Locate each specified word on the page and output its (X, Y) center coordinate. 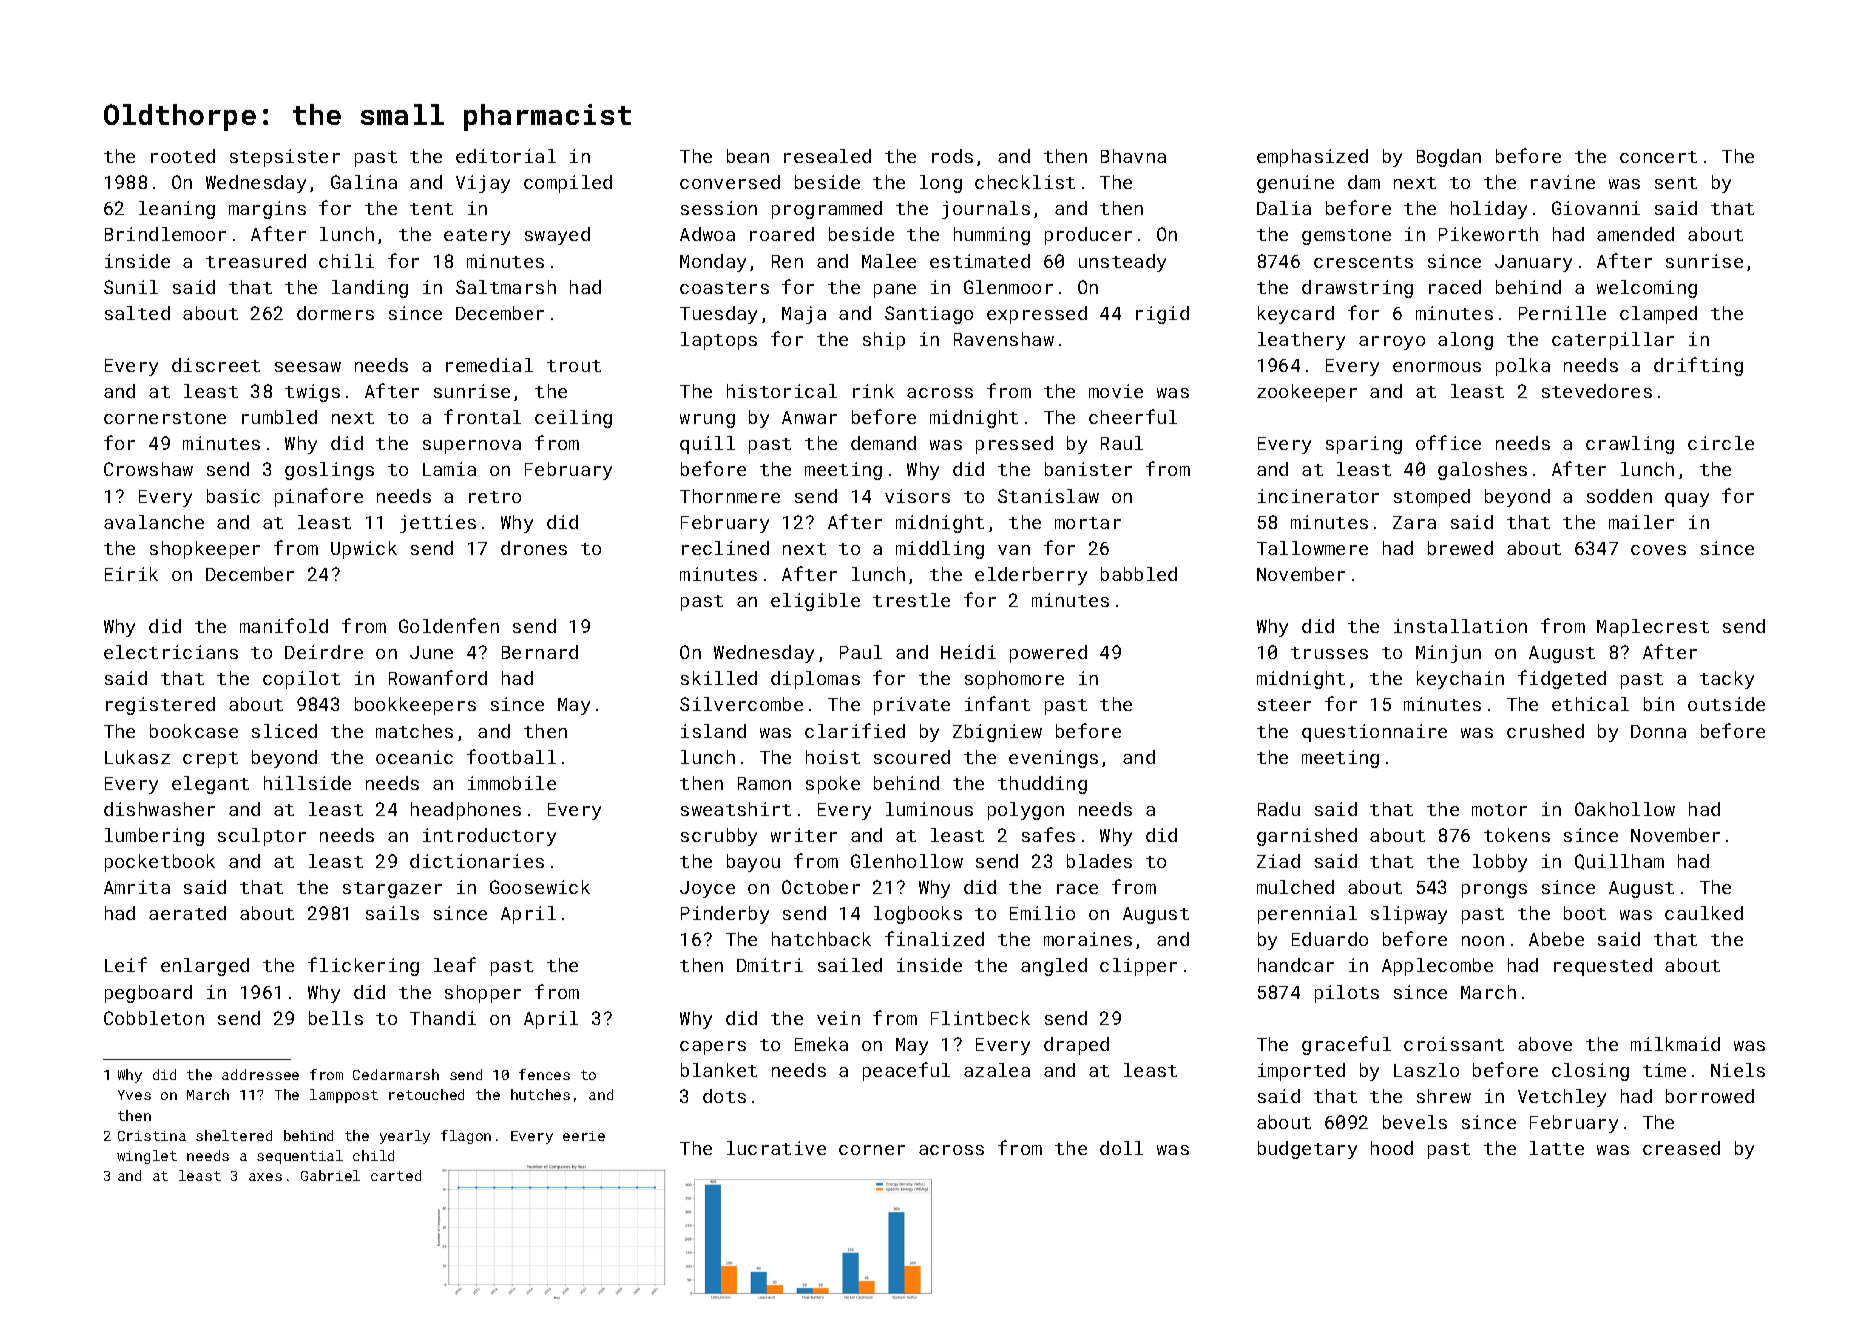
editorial (506, 156)
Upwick (364, 550)
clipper (1138, 967)
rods (952, 156)
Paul (861, 652)
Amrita (137, 887)
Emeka (821, 1044)
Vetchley (1562, 1098)
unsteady (1122, 263)
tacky (1727, 680)
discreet (216, 365)
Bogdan (1449, 158)
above (1545, 1044)
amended (1635, 234)
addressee (260, 1074)
